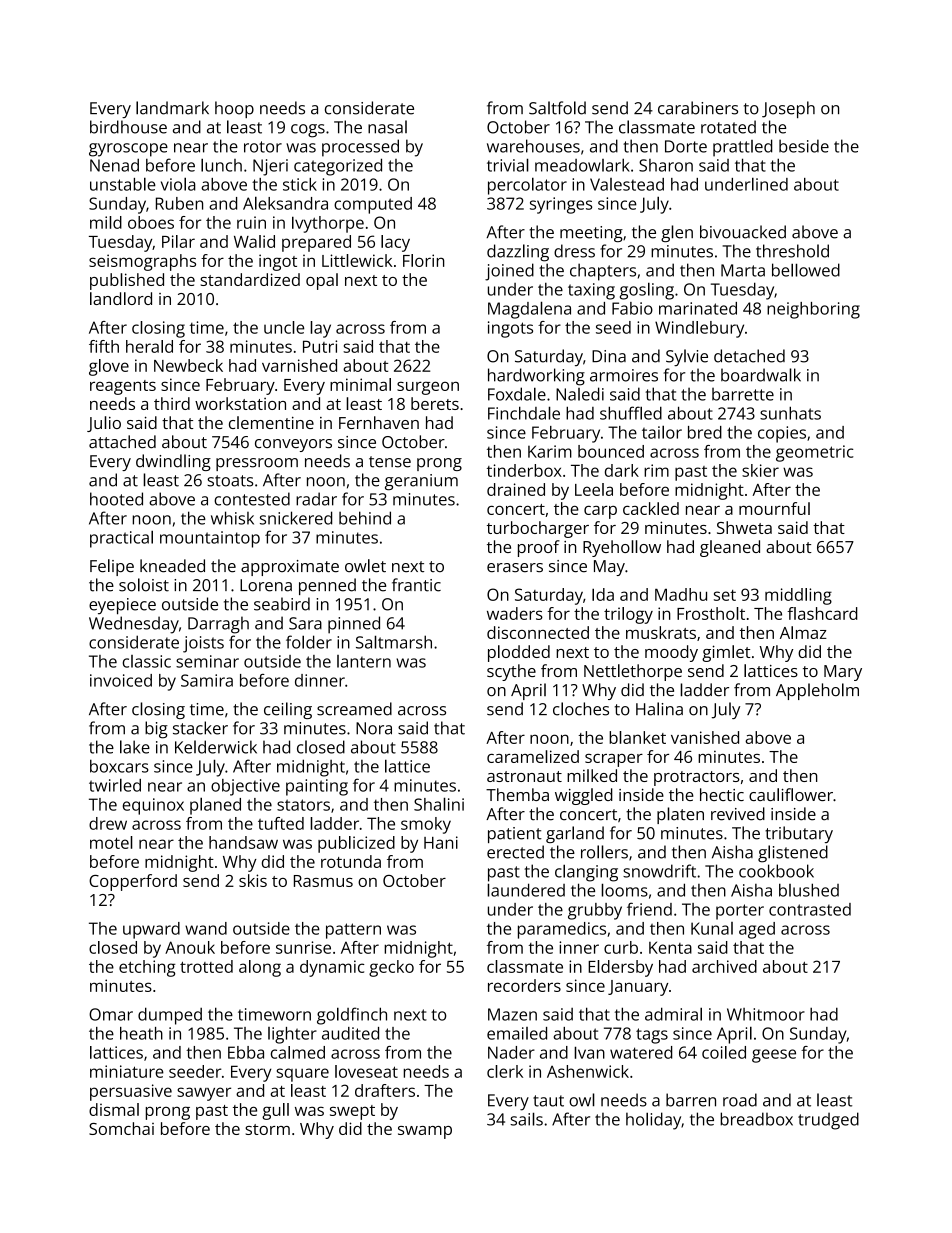  What do you see at coordinates (425, 1132) in the screenshot?
I see `swamp` at bounding box center [425, 1132].
